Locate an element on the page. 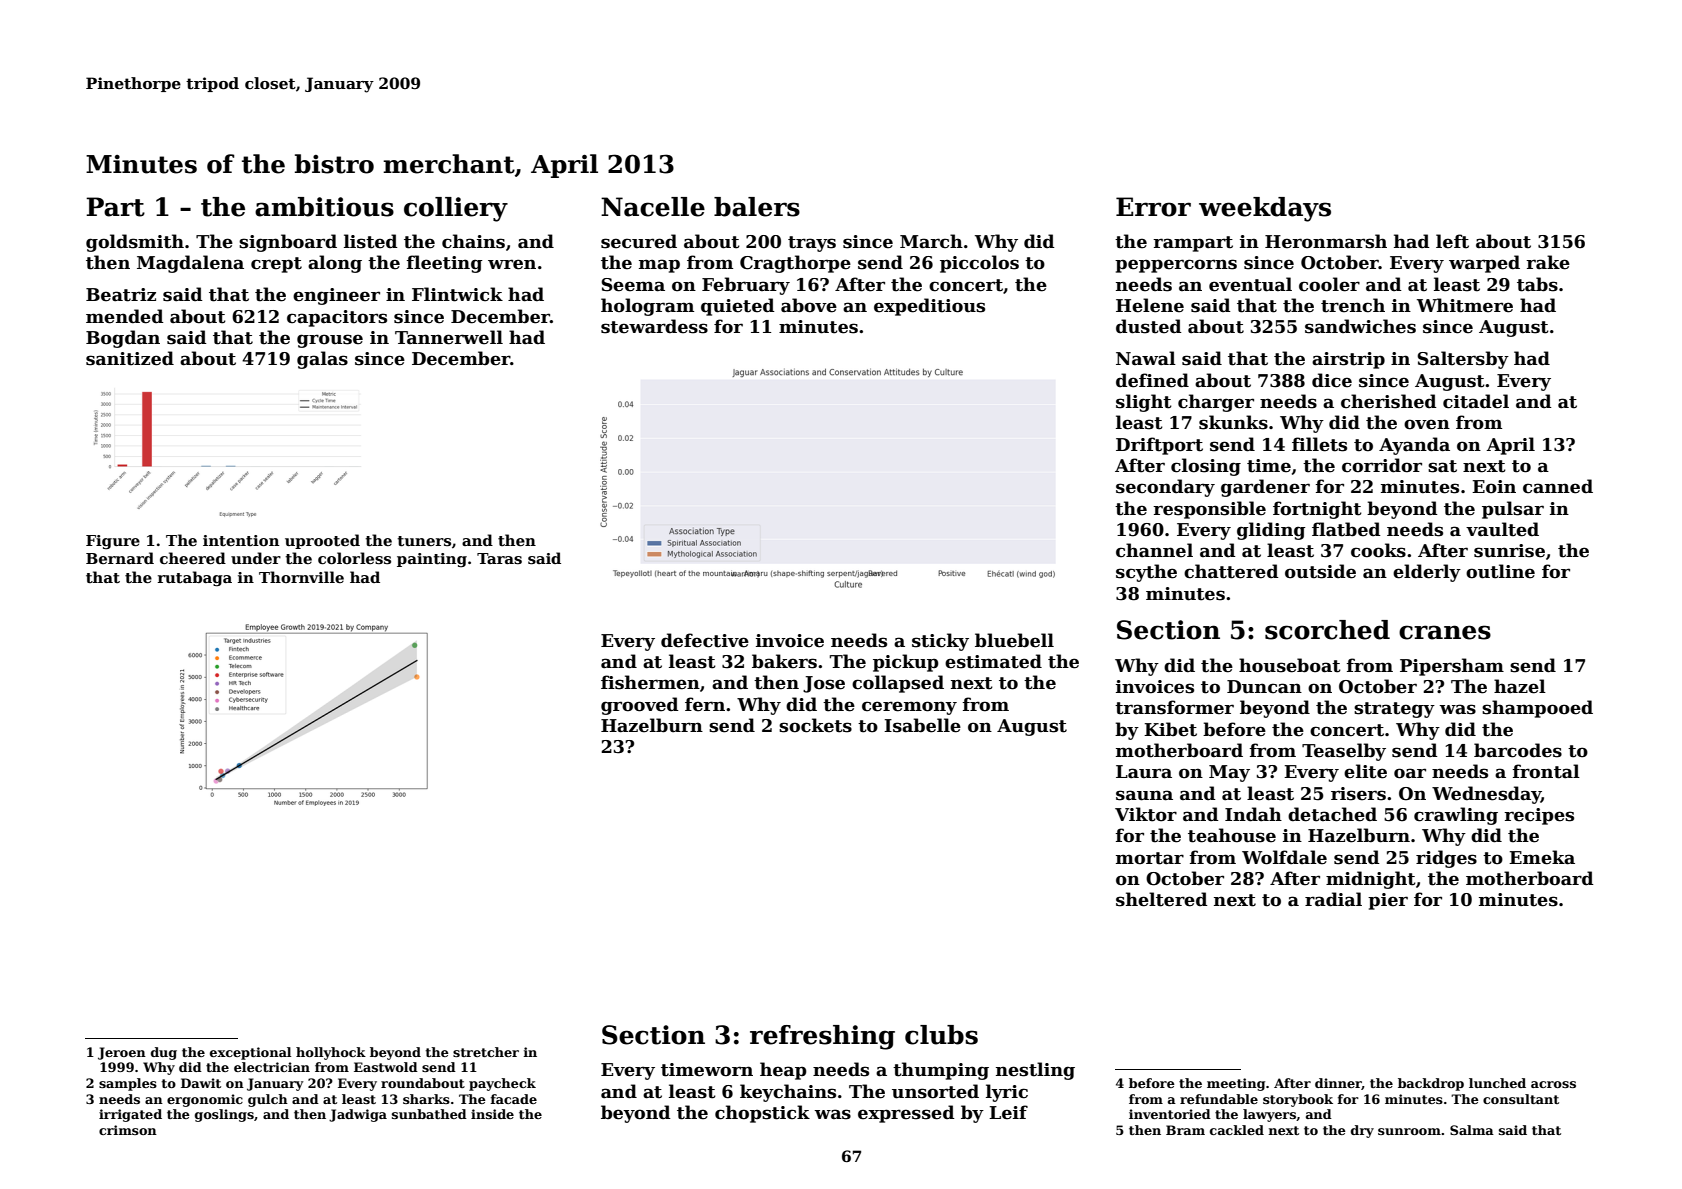 This page has width=1682, height=1189. Taras is located at coordinates (499, 558).
